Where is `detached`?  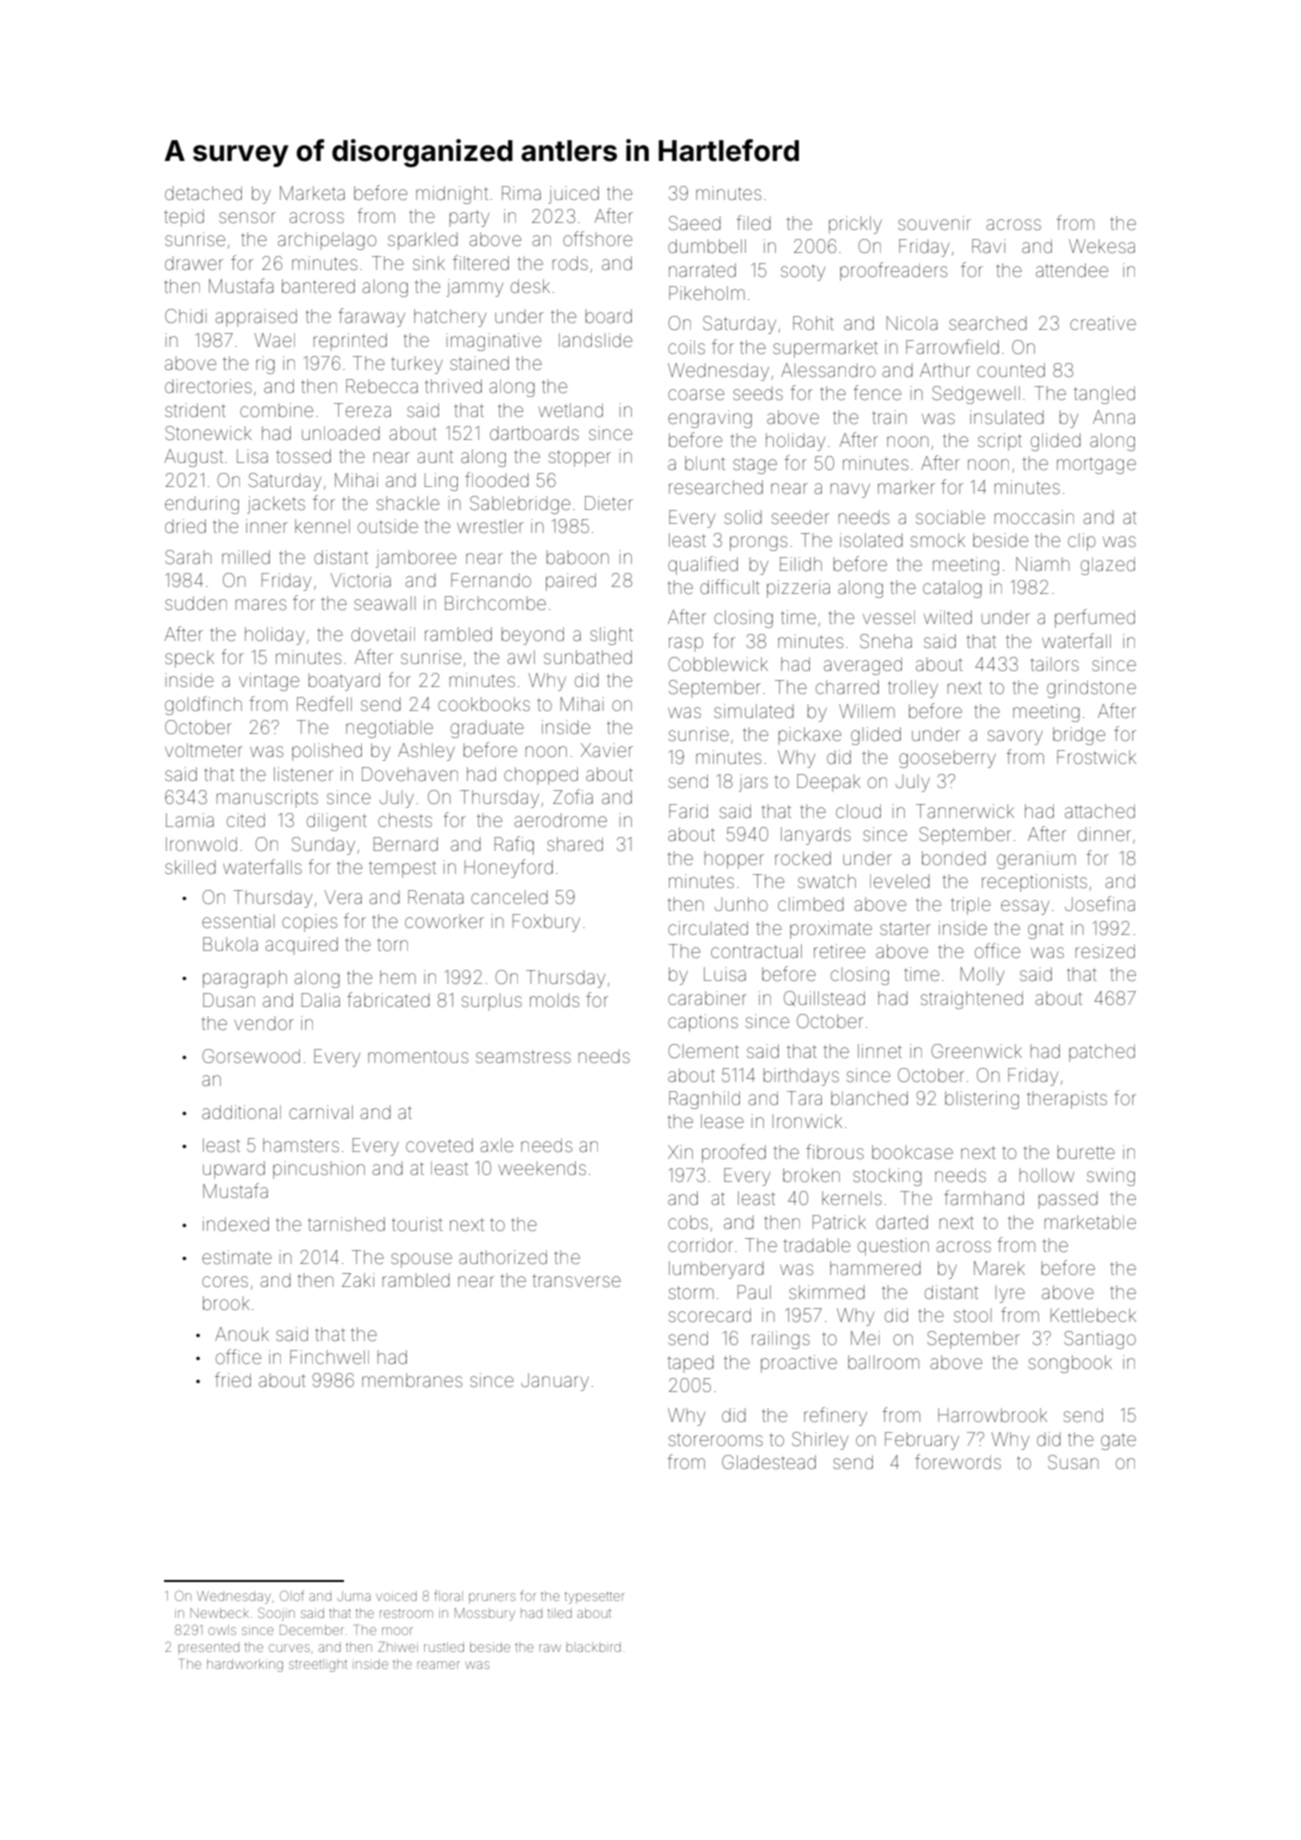 detached is located at coordinates (203, 193).
